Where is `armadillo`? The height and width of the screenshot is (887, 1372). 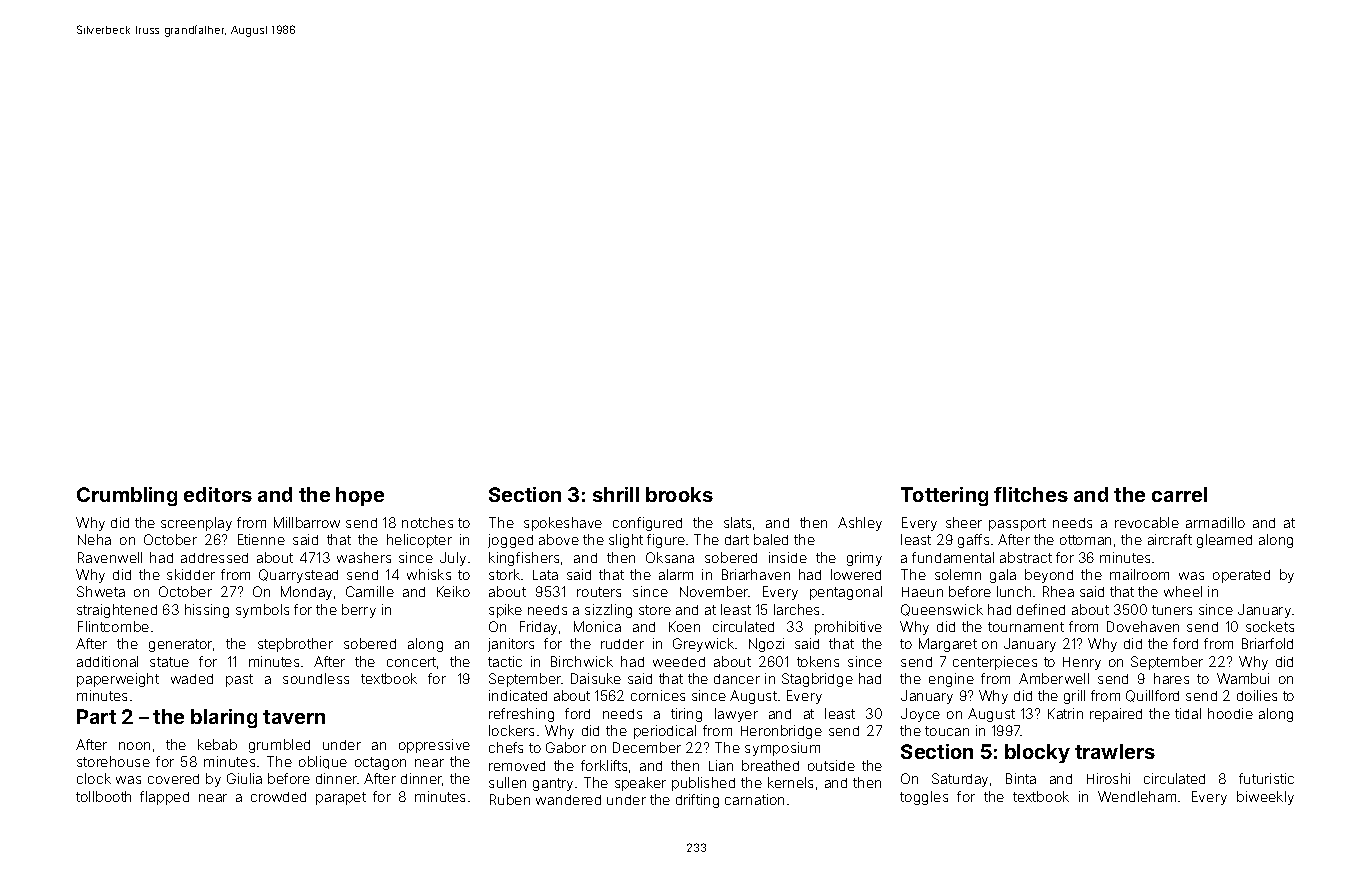 armadillo is located at coordinates (1215, 522).
